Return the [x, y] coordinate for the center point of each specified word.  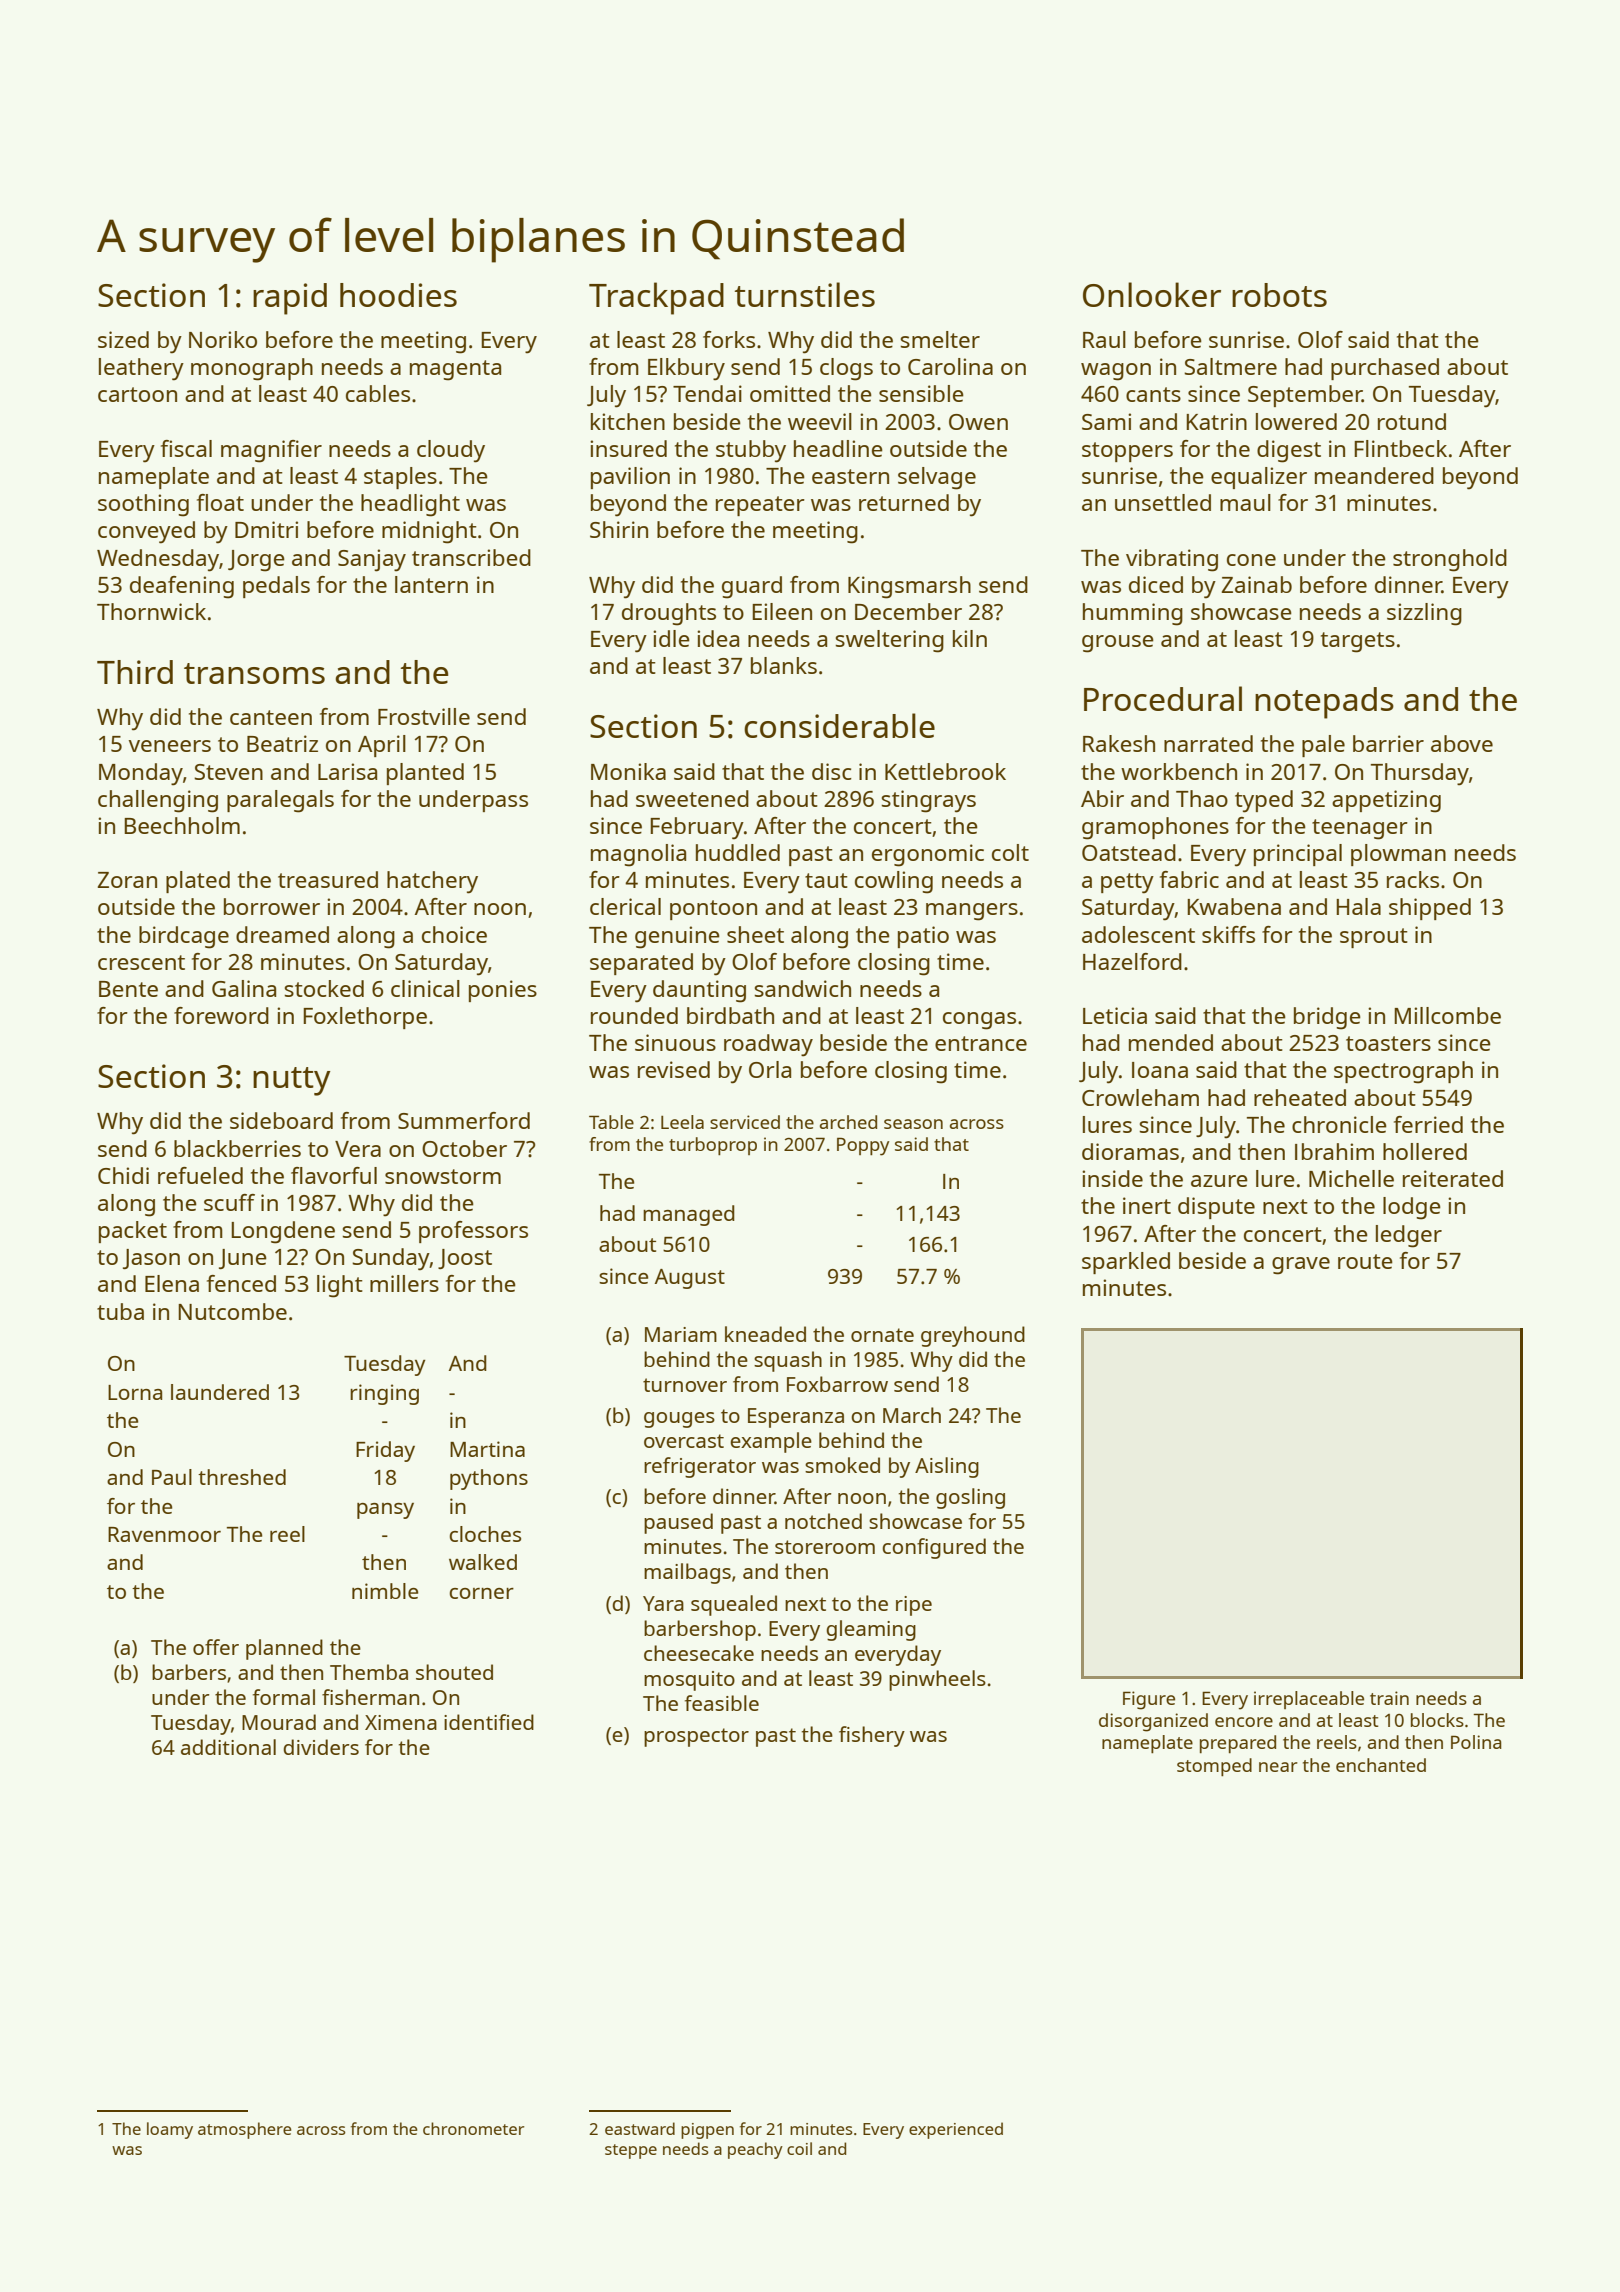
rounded [634, 1015]
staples [400, 478]
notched [823, 1521]
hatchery [432, 882]
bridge [1327, 1018]
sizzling [1424, 614]
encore [1244, 1722]
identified [489, 1722]
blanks [784, 665]
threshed [242, 1477]
